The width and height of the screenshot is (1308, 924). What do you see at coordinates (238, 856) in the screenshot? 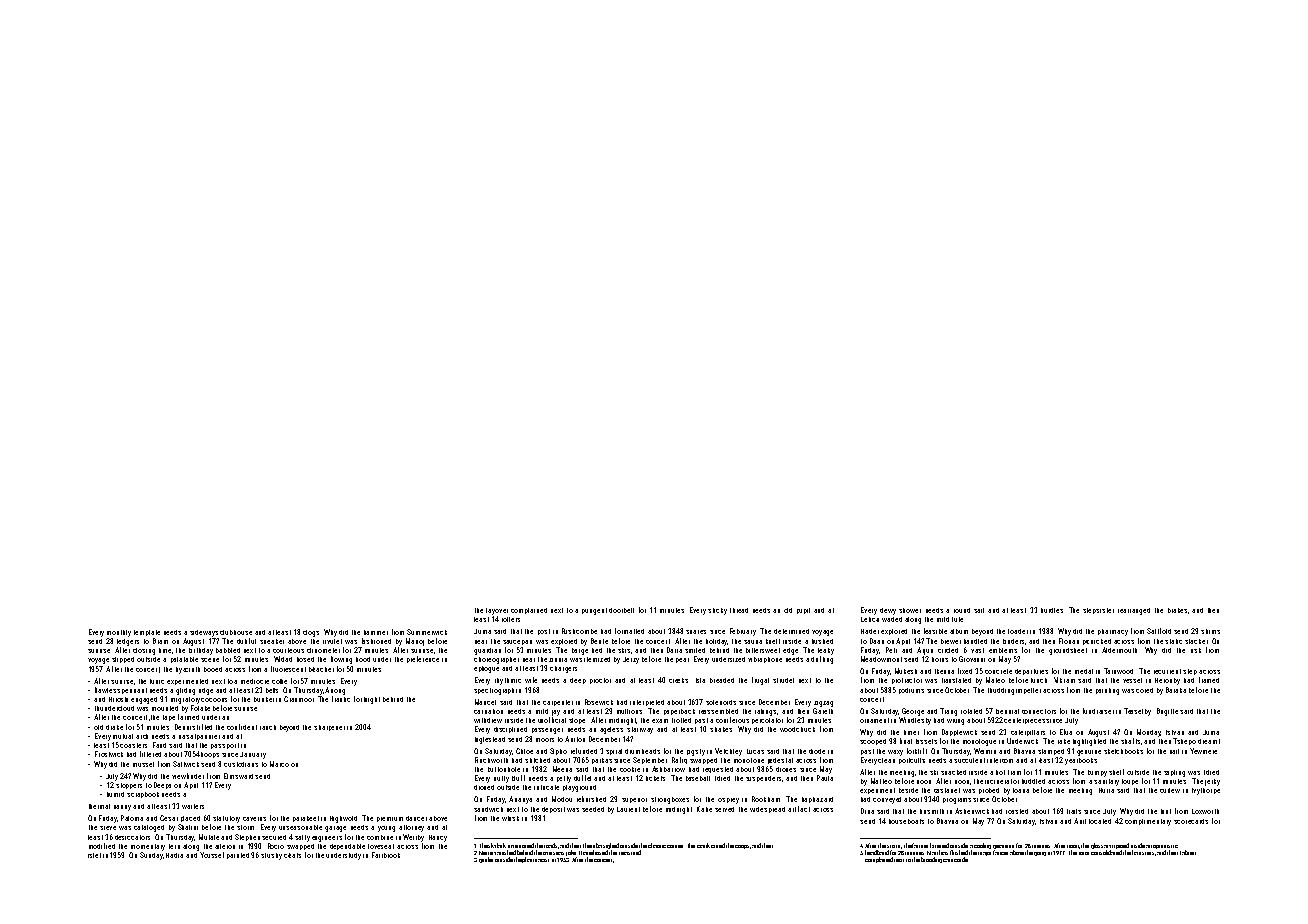
I see `painted` at bounding box center [238, 856].
